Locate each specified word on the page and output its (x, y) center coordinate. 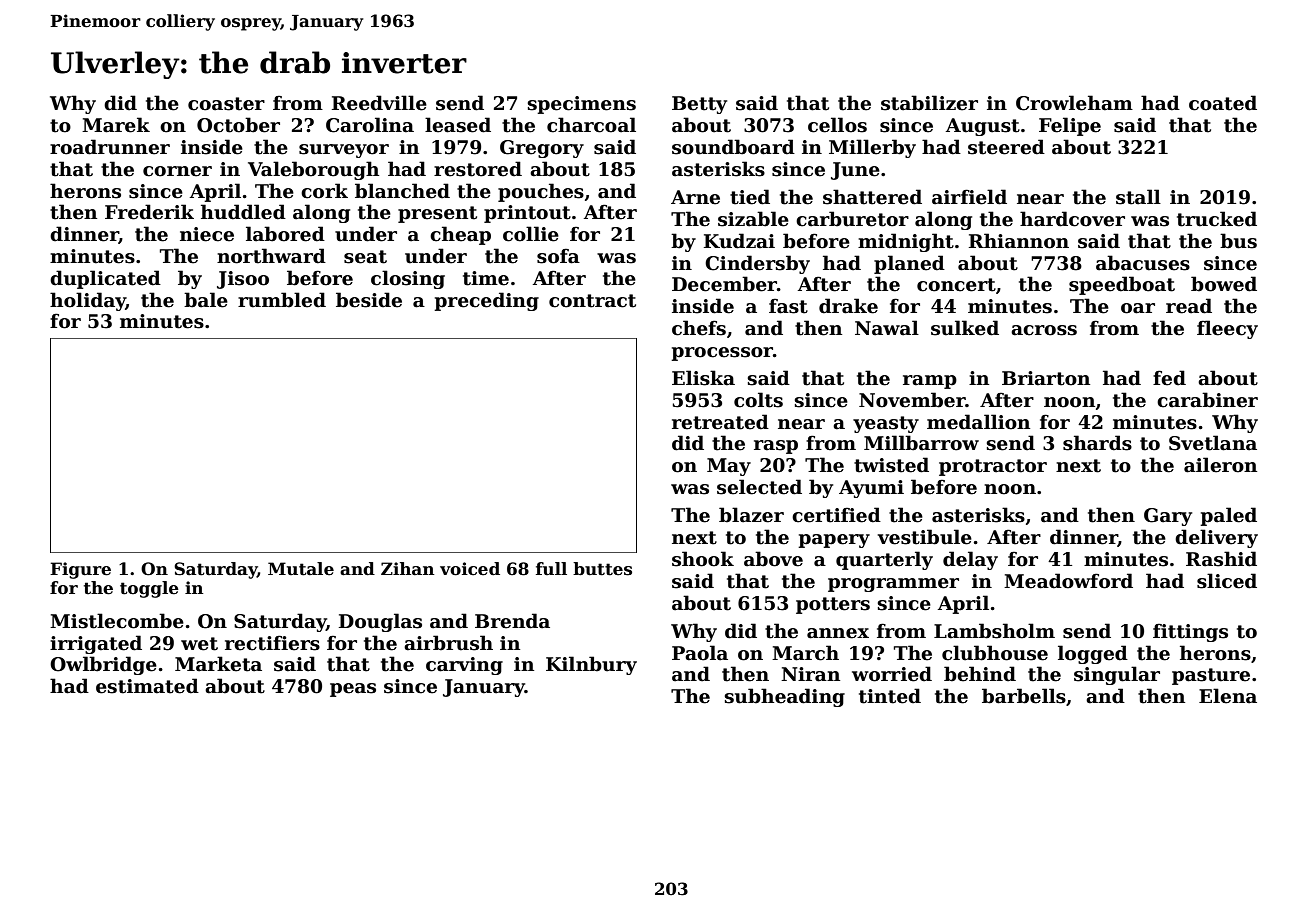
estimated (147, 686)
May (729, 467)
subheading (784, 697)
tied (750, 197)
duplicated (105, 279)
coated (1223, 103)
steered (1006, 147)
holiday (88, 301)
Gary (1168, 517)
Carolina (370, 125)
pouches (541, 192)
